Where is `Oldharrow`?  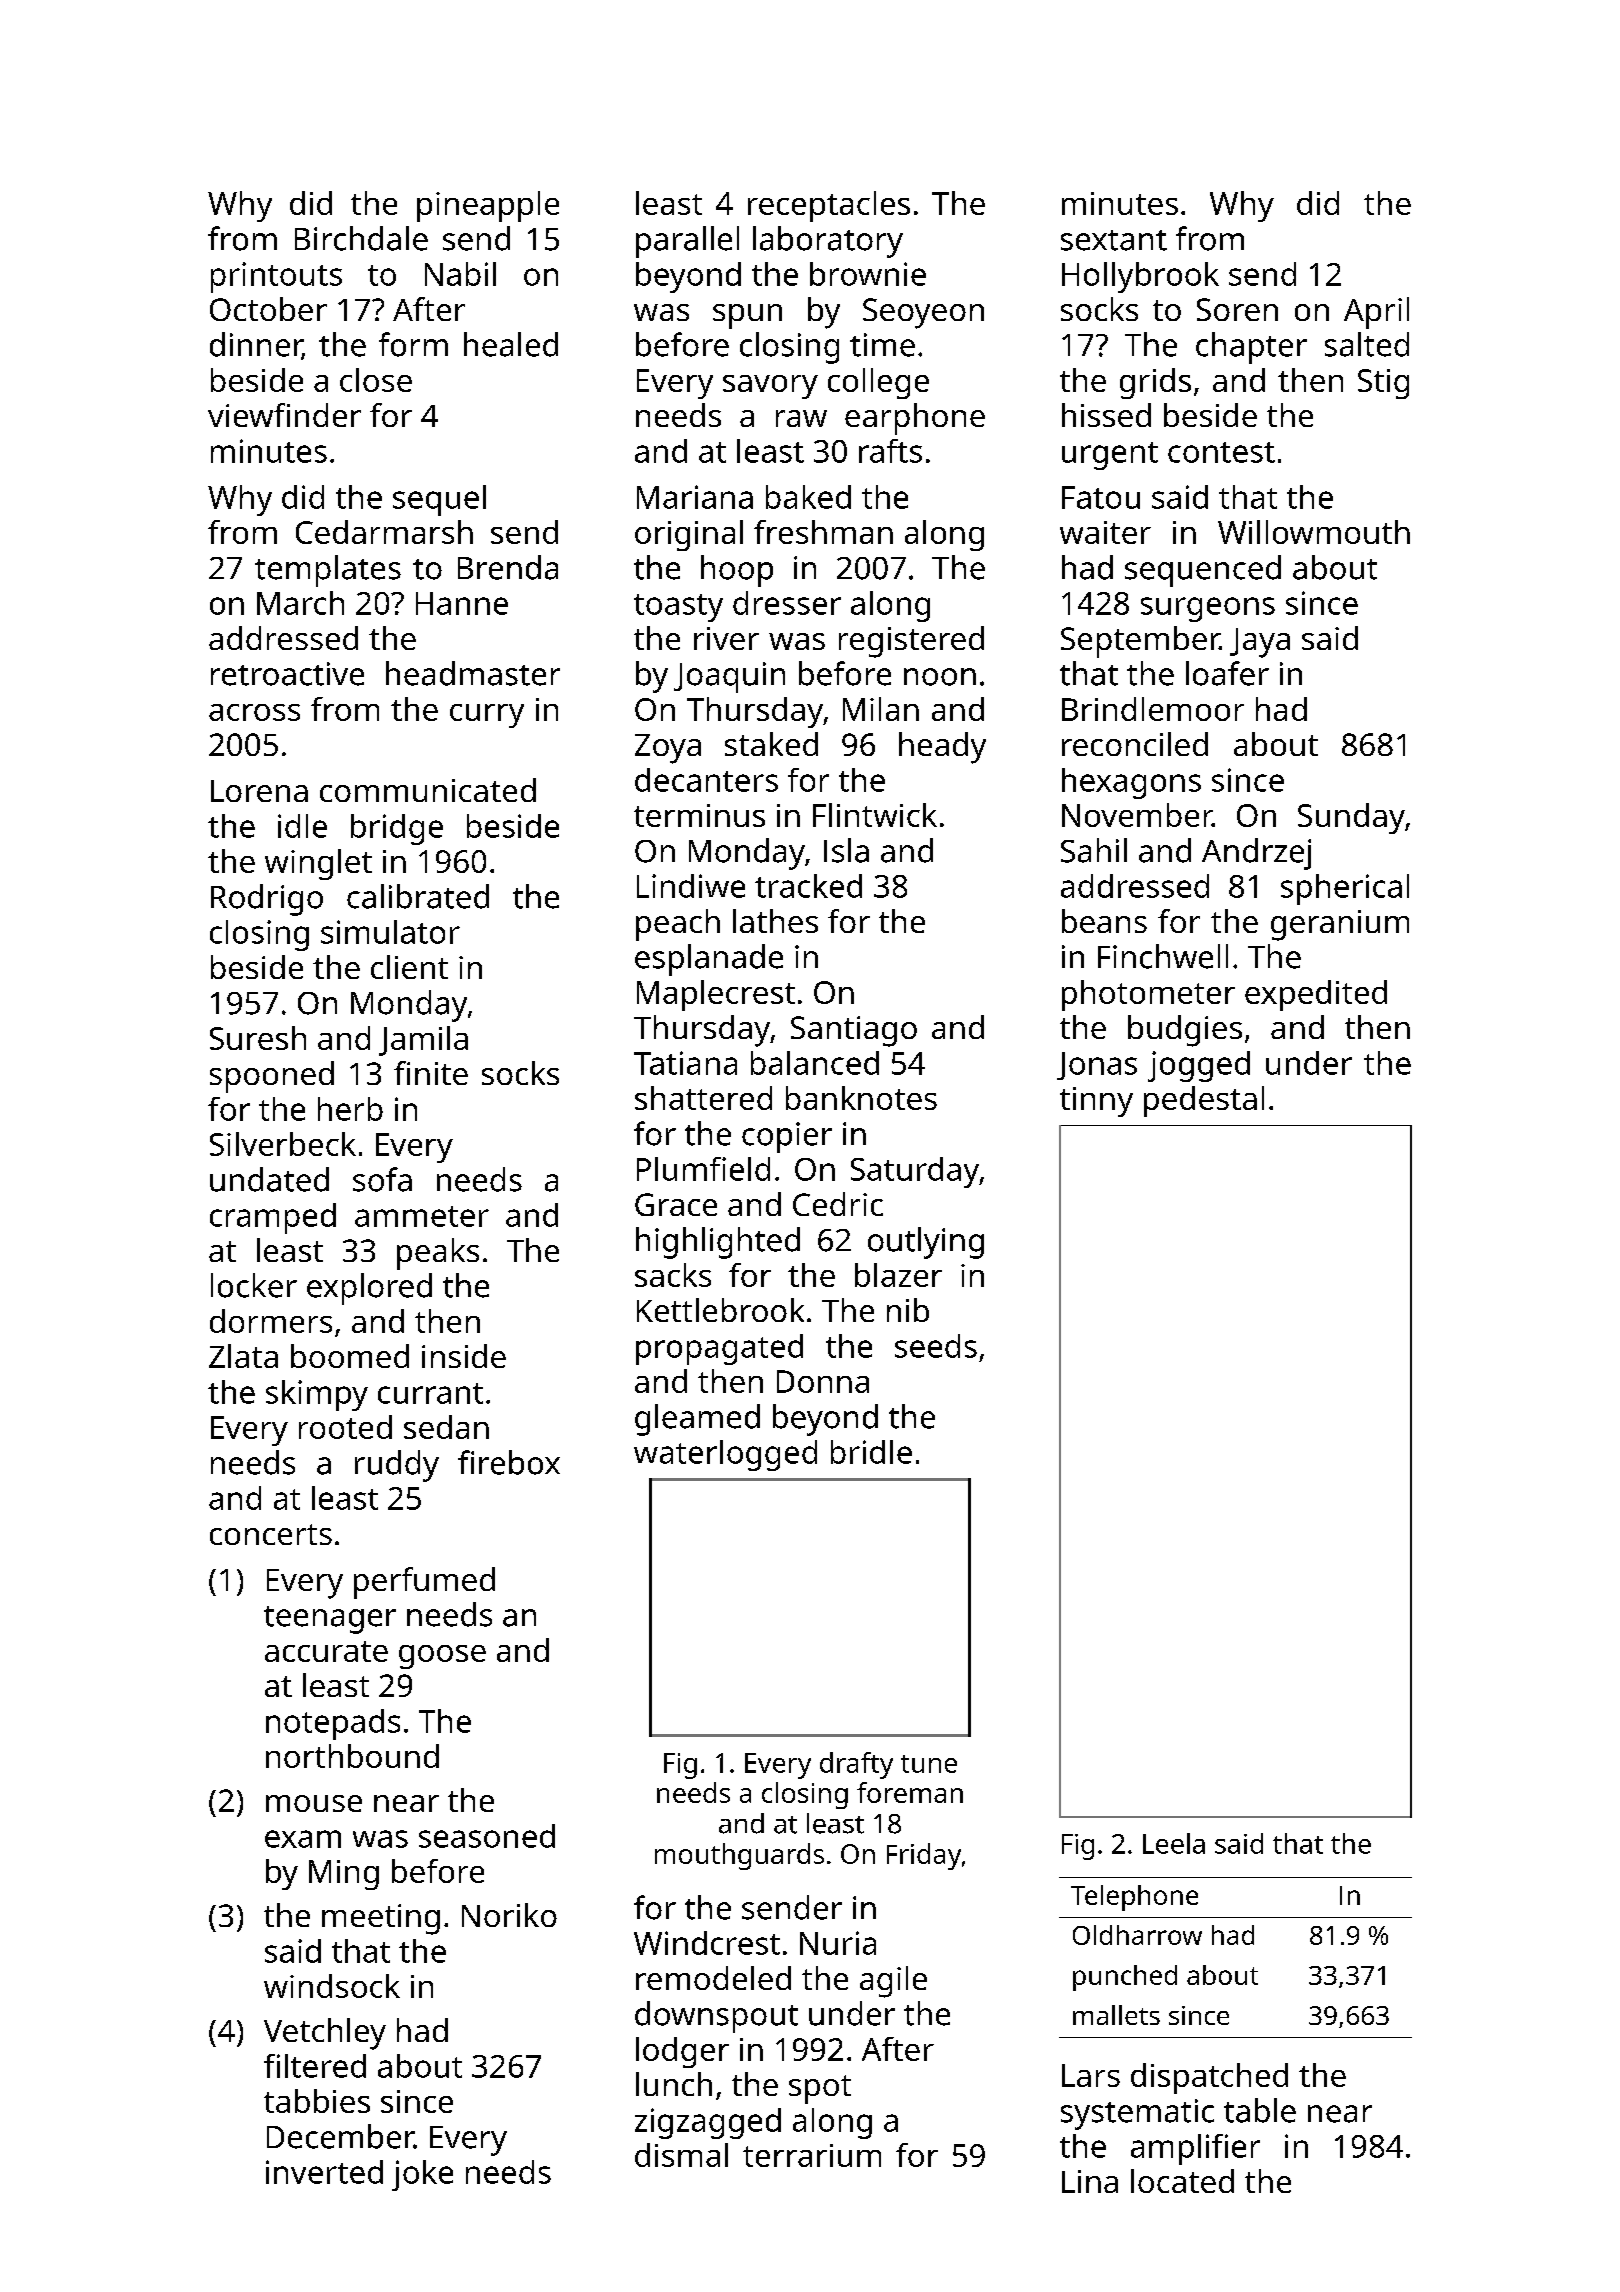 Oldharrow is located at coordinates (1137, 1935).
